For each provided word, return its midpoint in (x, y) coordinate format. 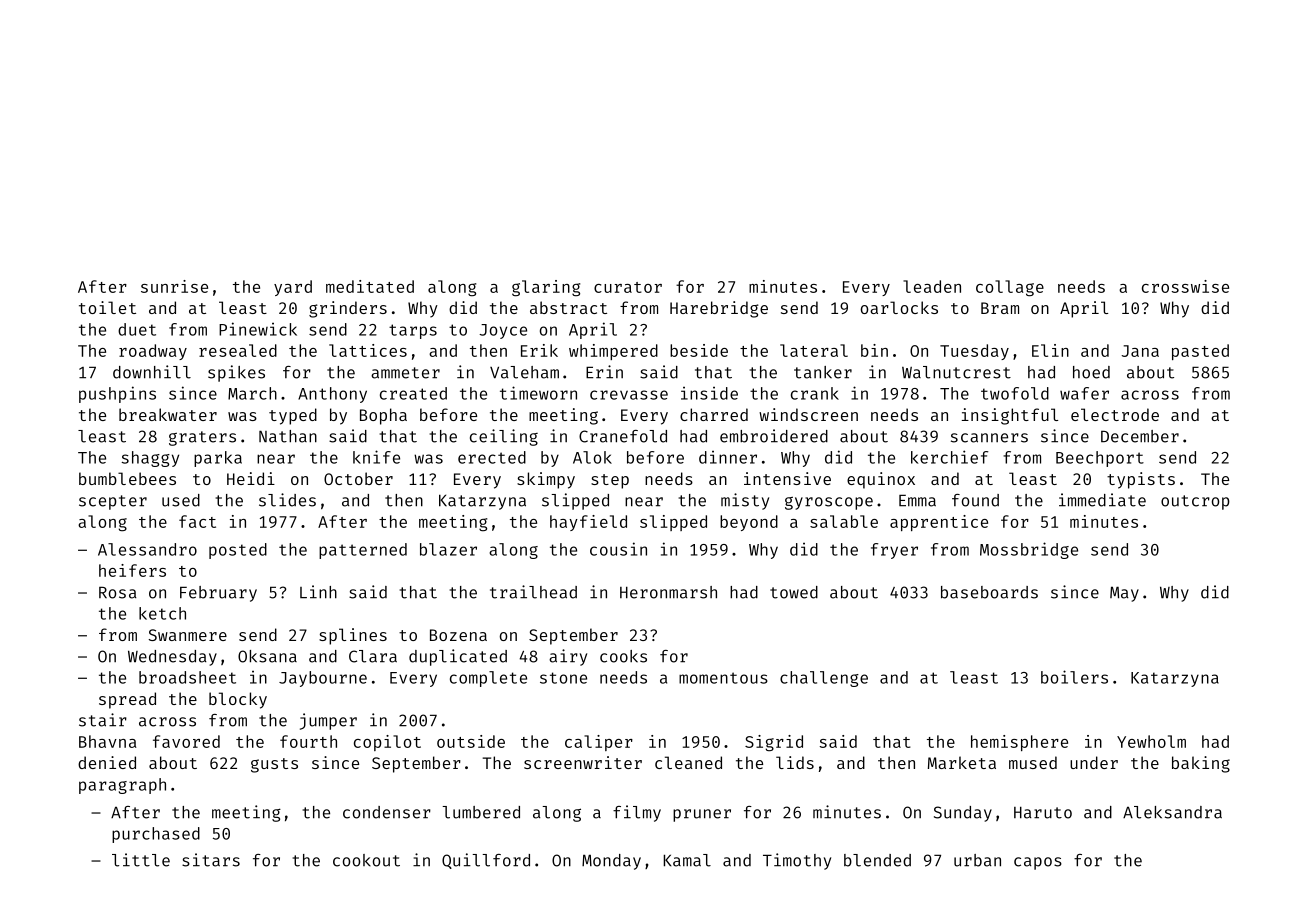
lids (795, 762)
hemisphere (1019, 743)
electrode (1115, 414)
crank (815, 393)
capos (1038, 863)
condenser (387, 812)
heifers (132, 570)
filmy (637, 813)
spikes (236, 373)
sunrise (174, 286)
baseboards (989, 592)
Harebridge (719, 309)
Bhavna (108, 741)
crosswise (1185, 286)
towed (794, 592)
